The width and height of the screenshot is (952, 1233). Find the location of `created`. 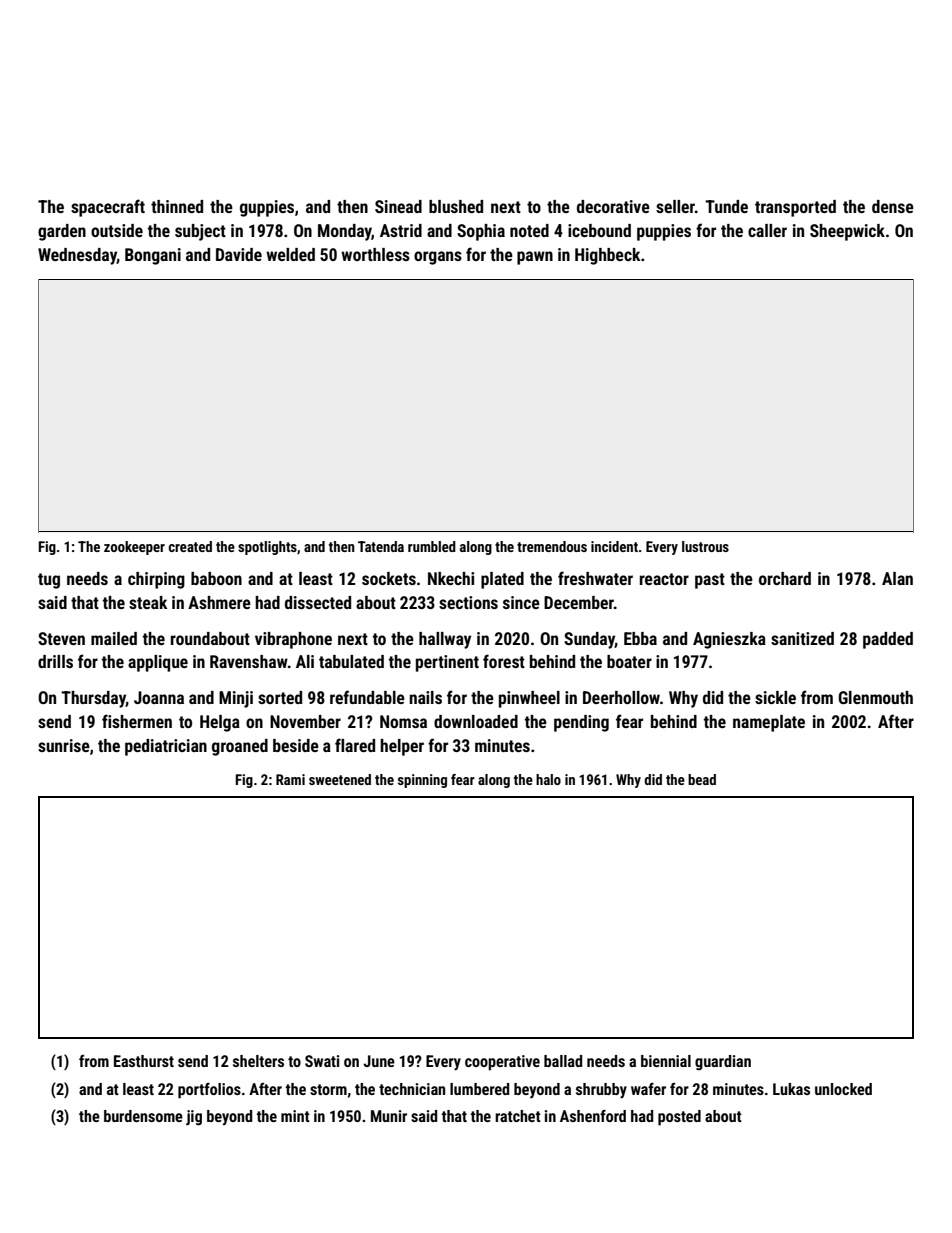

created is located at coordinates (190, 546).
